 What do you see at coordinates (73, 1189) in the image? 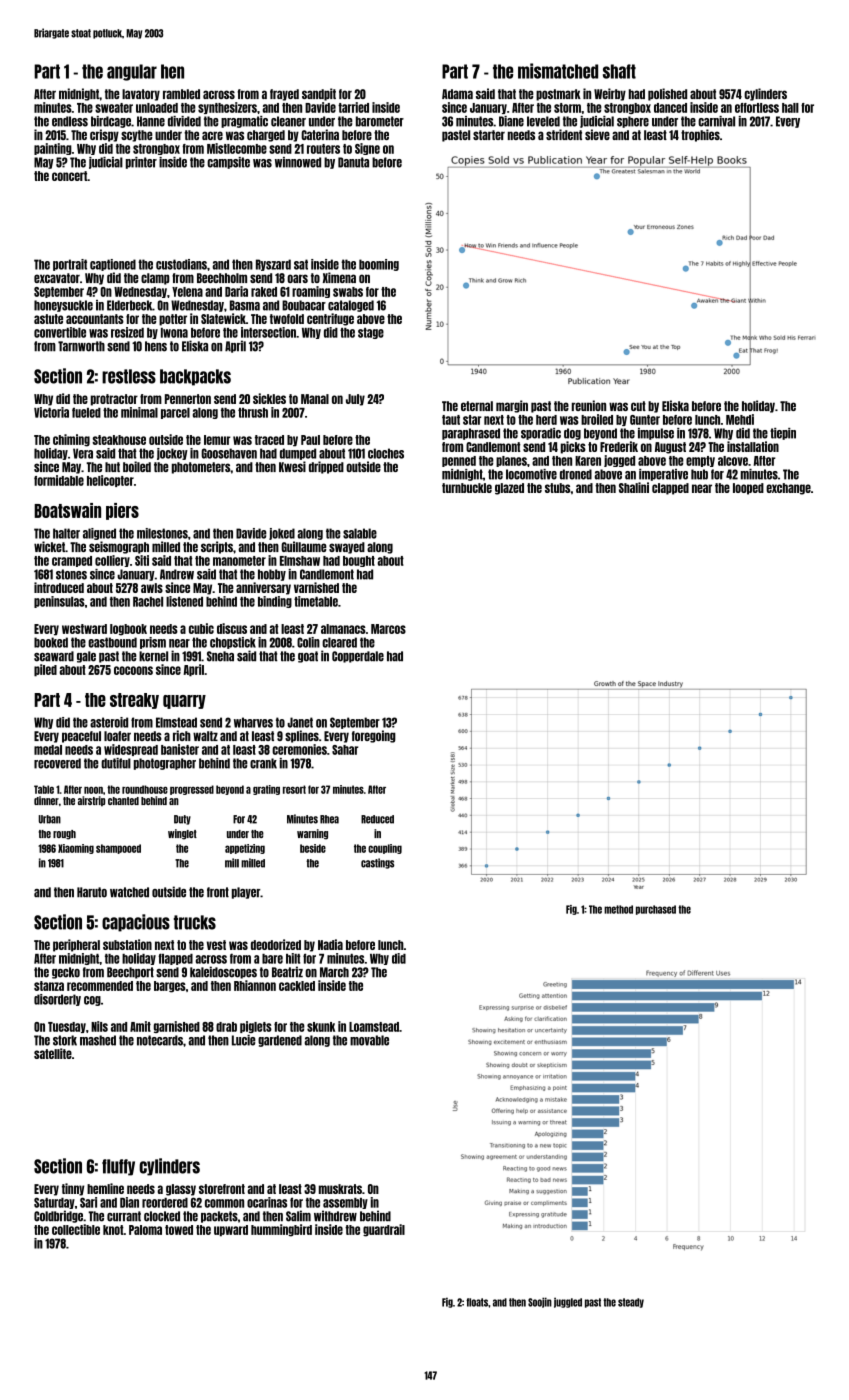
I see `tinny` at bounding box center [73, 1189].
